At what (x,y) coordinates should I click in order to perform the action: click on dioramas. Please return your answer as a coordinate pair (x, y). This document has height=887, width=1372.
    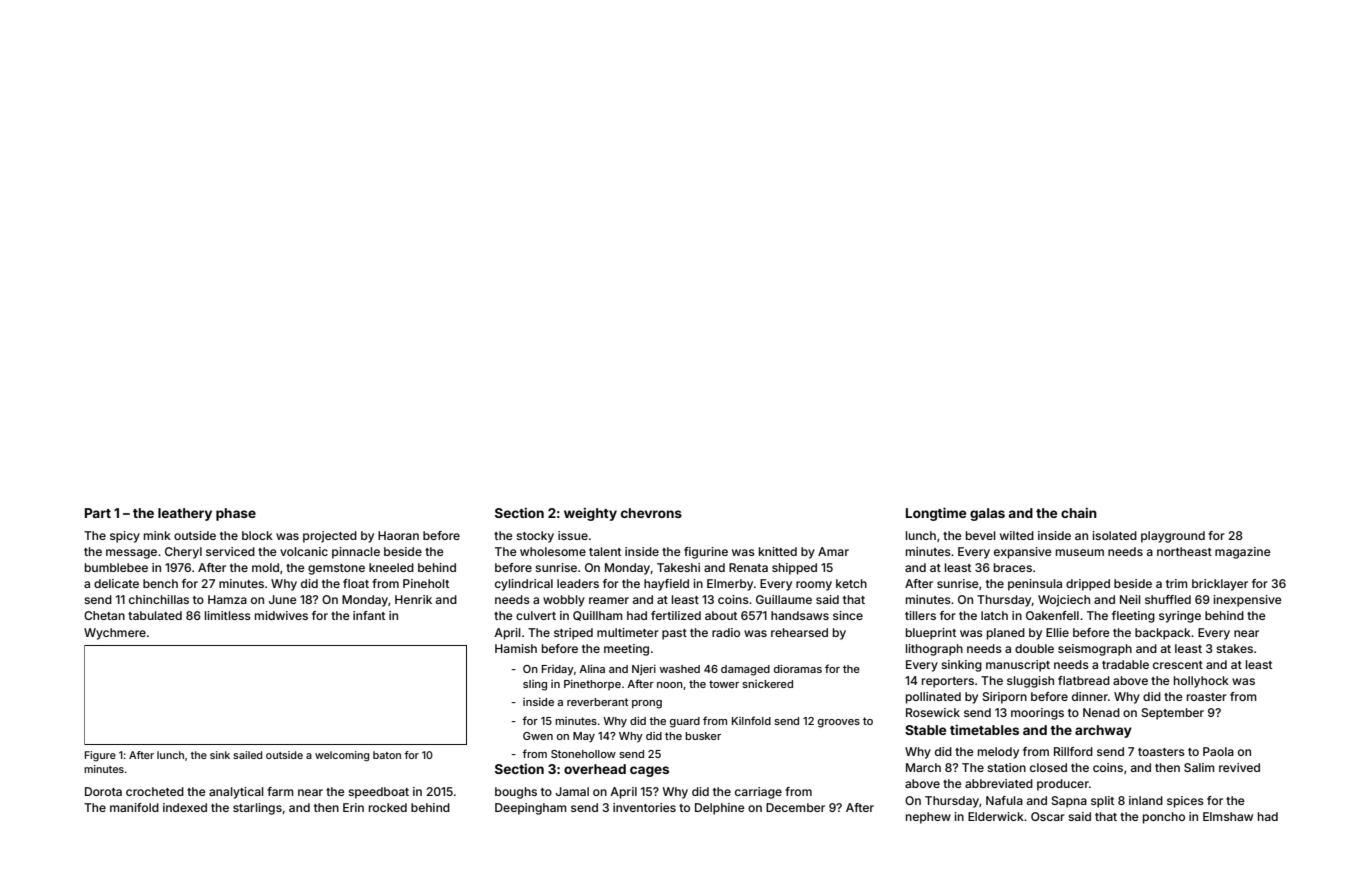
    Looking at the image, I should click on (798, 668).
